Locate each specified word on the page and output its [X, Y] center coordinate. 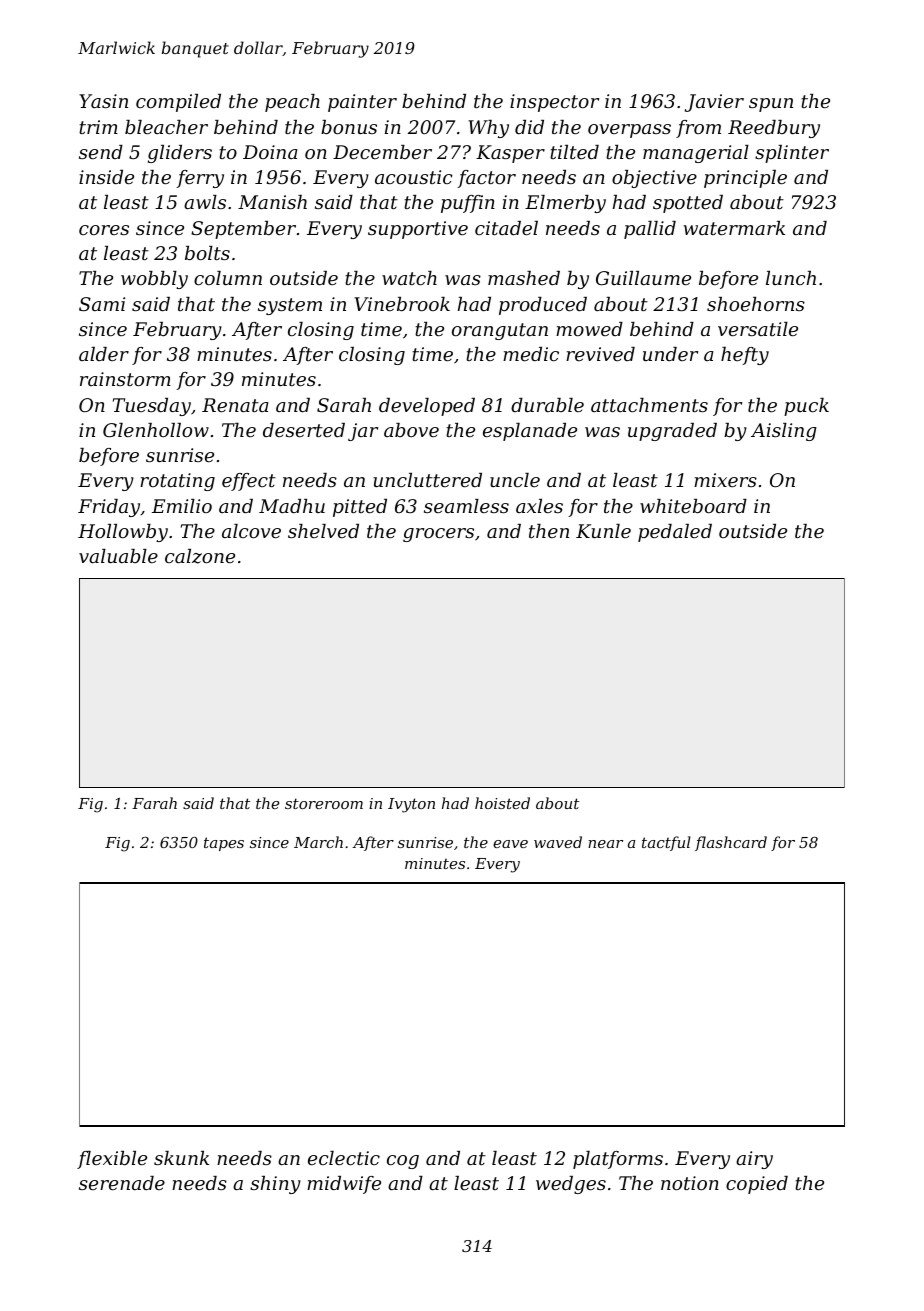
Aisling [784, 432]
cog [403, 1162]
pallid [650, 230]
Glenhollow [156, 430]
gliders [180, 154]
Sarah [344, 405]
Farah [154, 803]
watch [409, 278]
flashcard [731, 843]
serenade [122, 1183]
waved [558, 842]
